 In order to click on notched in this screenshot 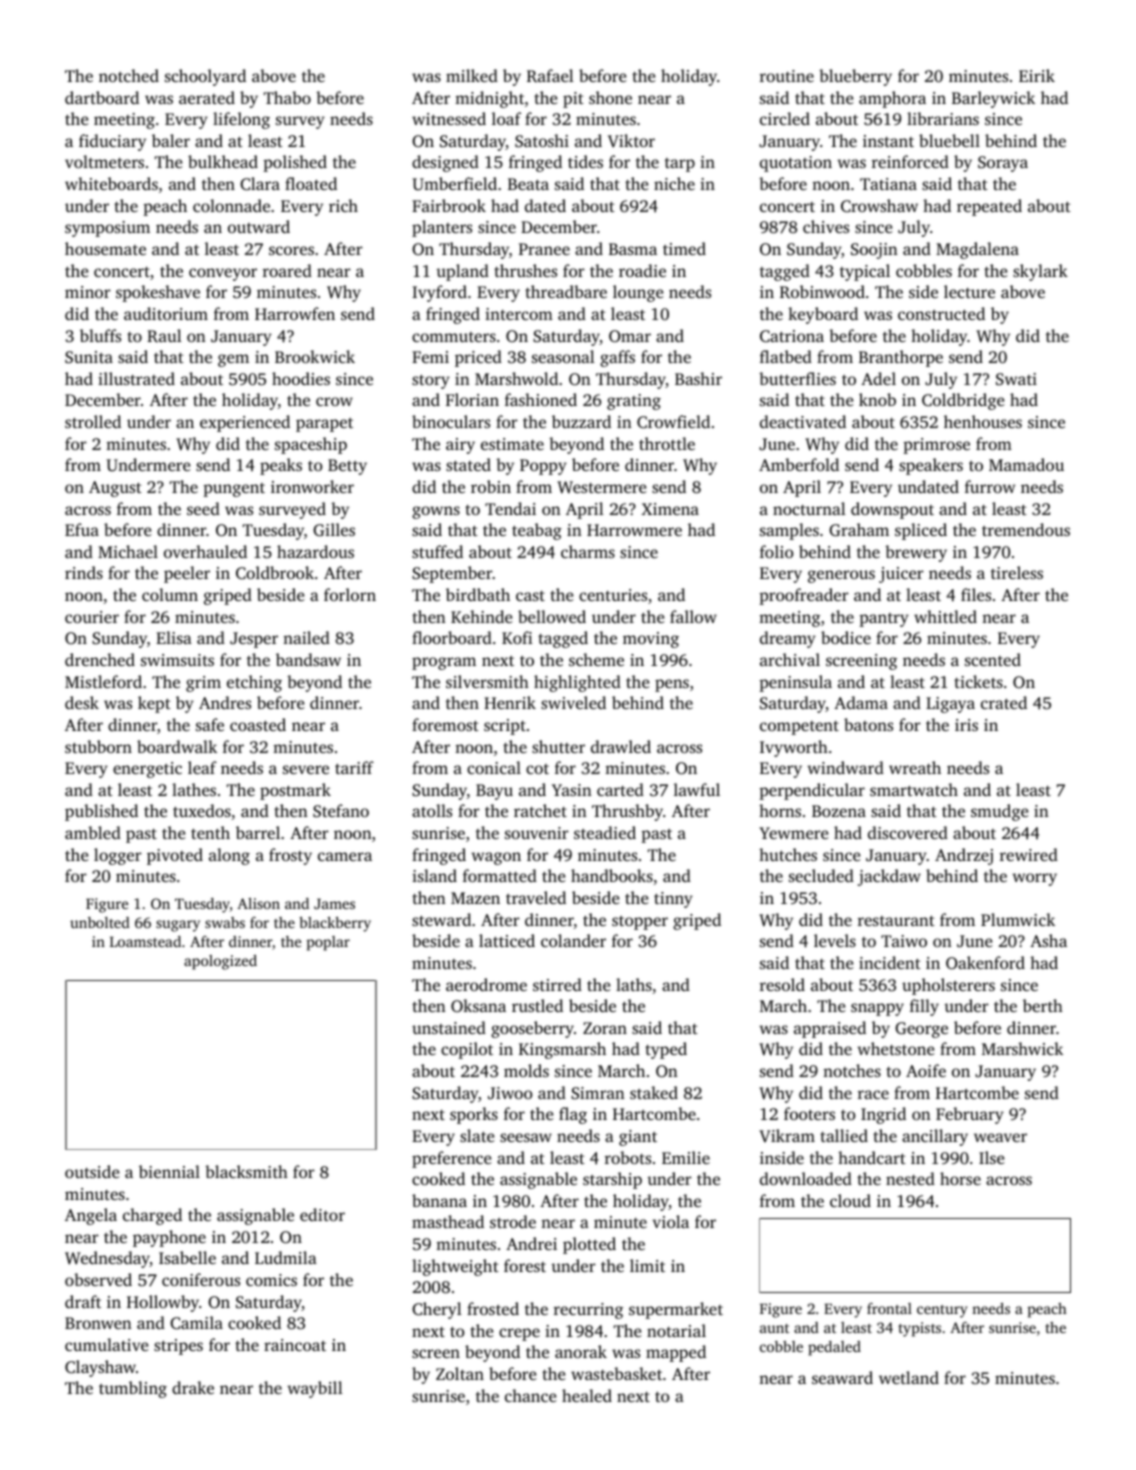, I will do `click(129, 75)`.
